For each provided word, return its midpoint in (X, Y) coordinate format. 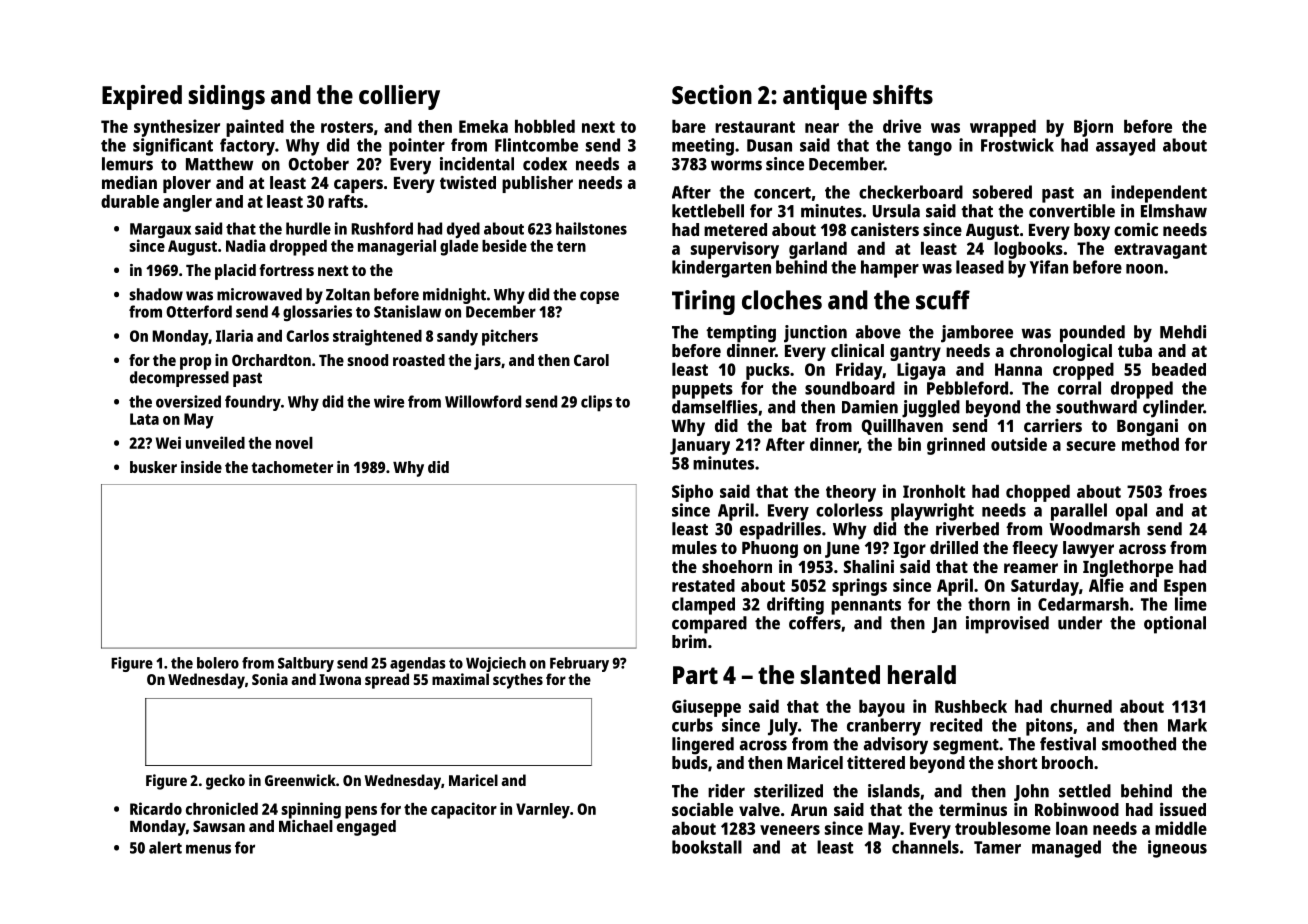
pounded (1092, 334)
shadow (156, 294)
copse (599, 297)
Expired (142, 97)
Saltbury (306, 664)
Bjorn (1093, 128)
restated (703, 585)
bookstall (707, 847)
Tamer (997, 847)
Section (712, 94)
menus (208, 849)
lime (1191, 604)
